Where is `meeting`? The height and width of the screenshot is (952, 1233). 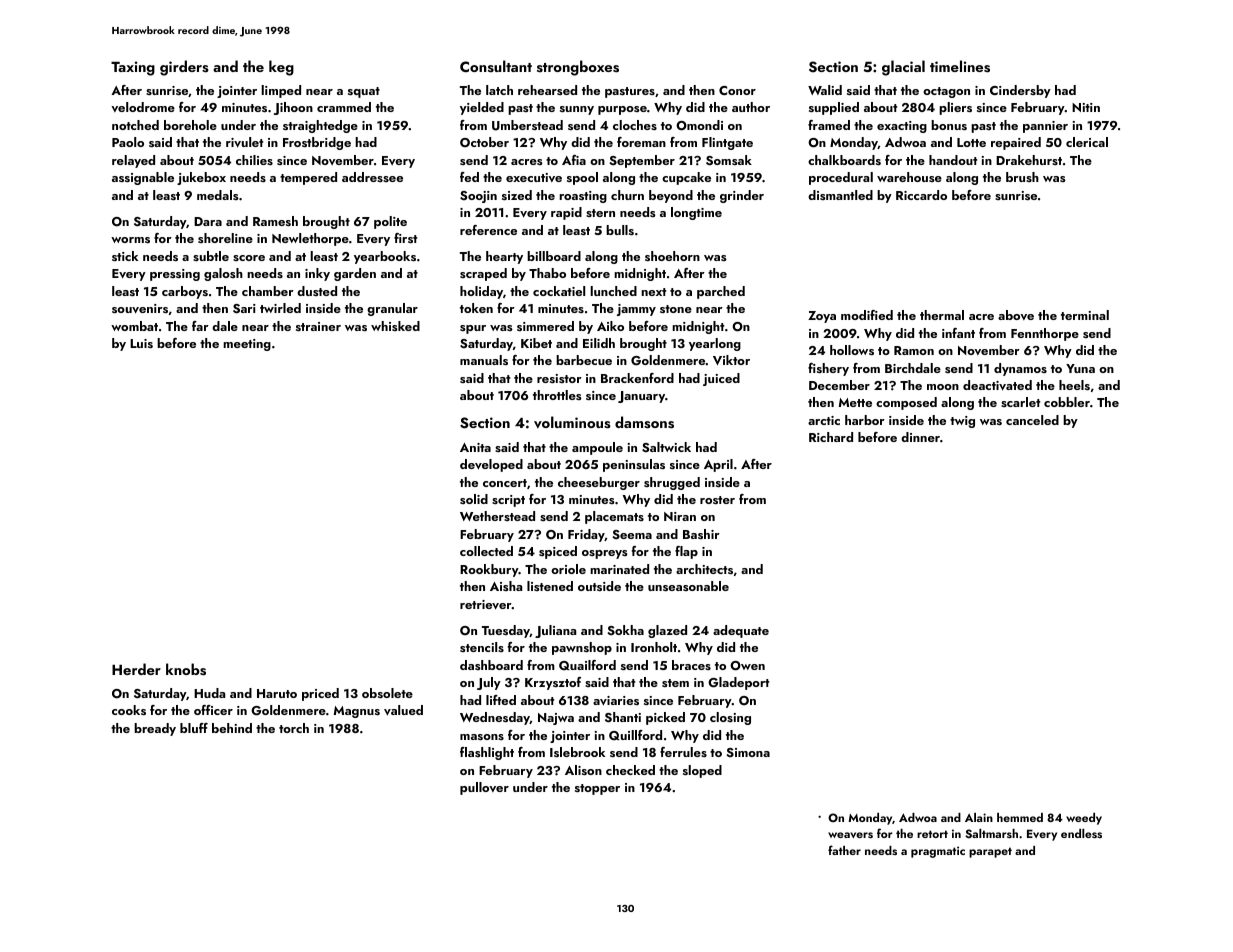 meeting is located at coordinates (247, 345).
